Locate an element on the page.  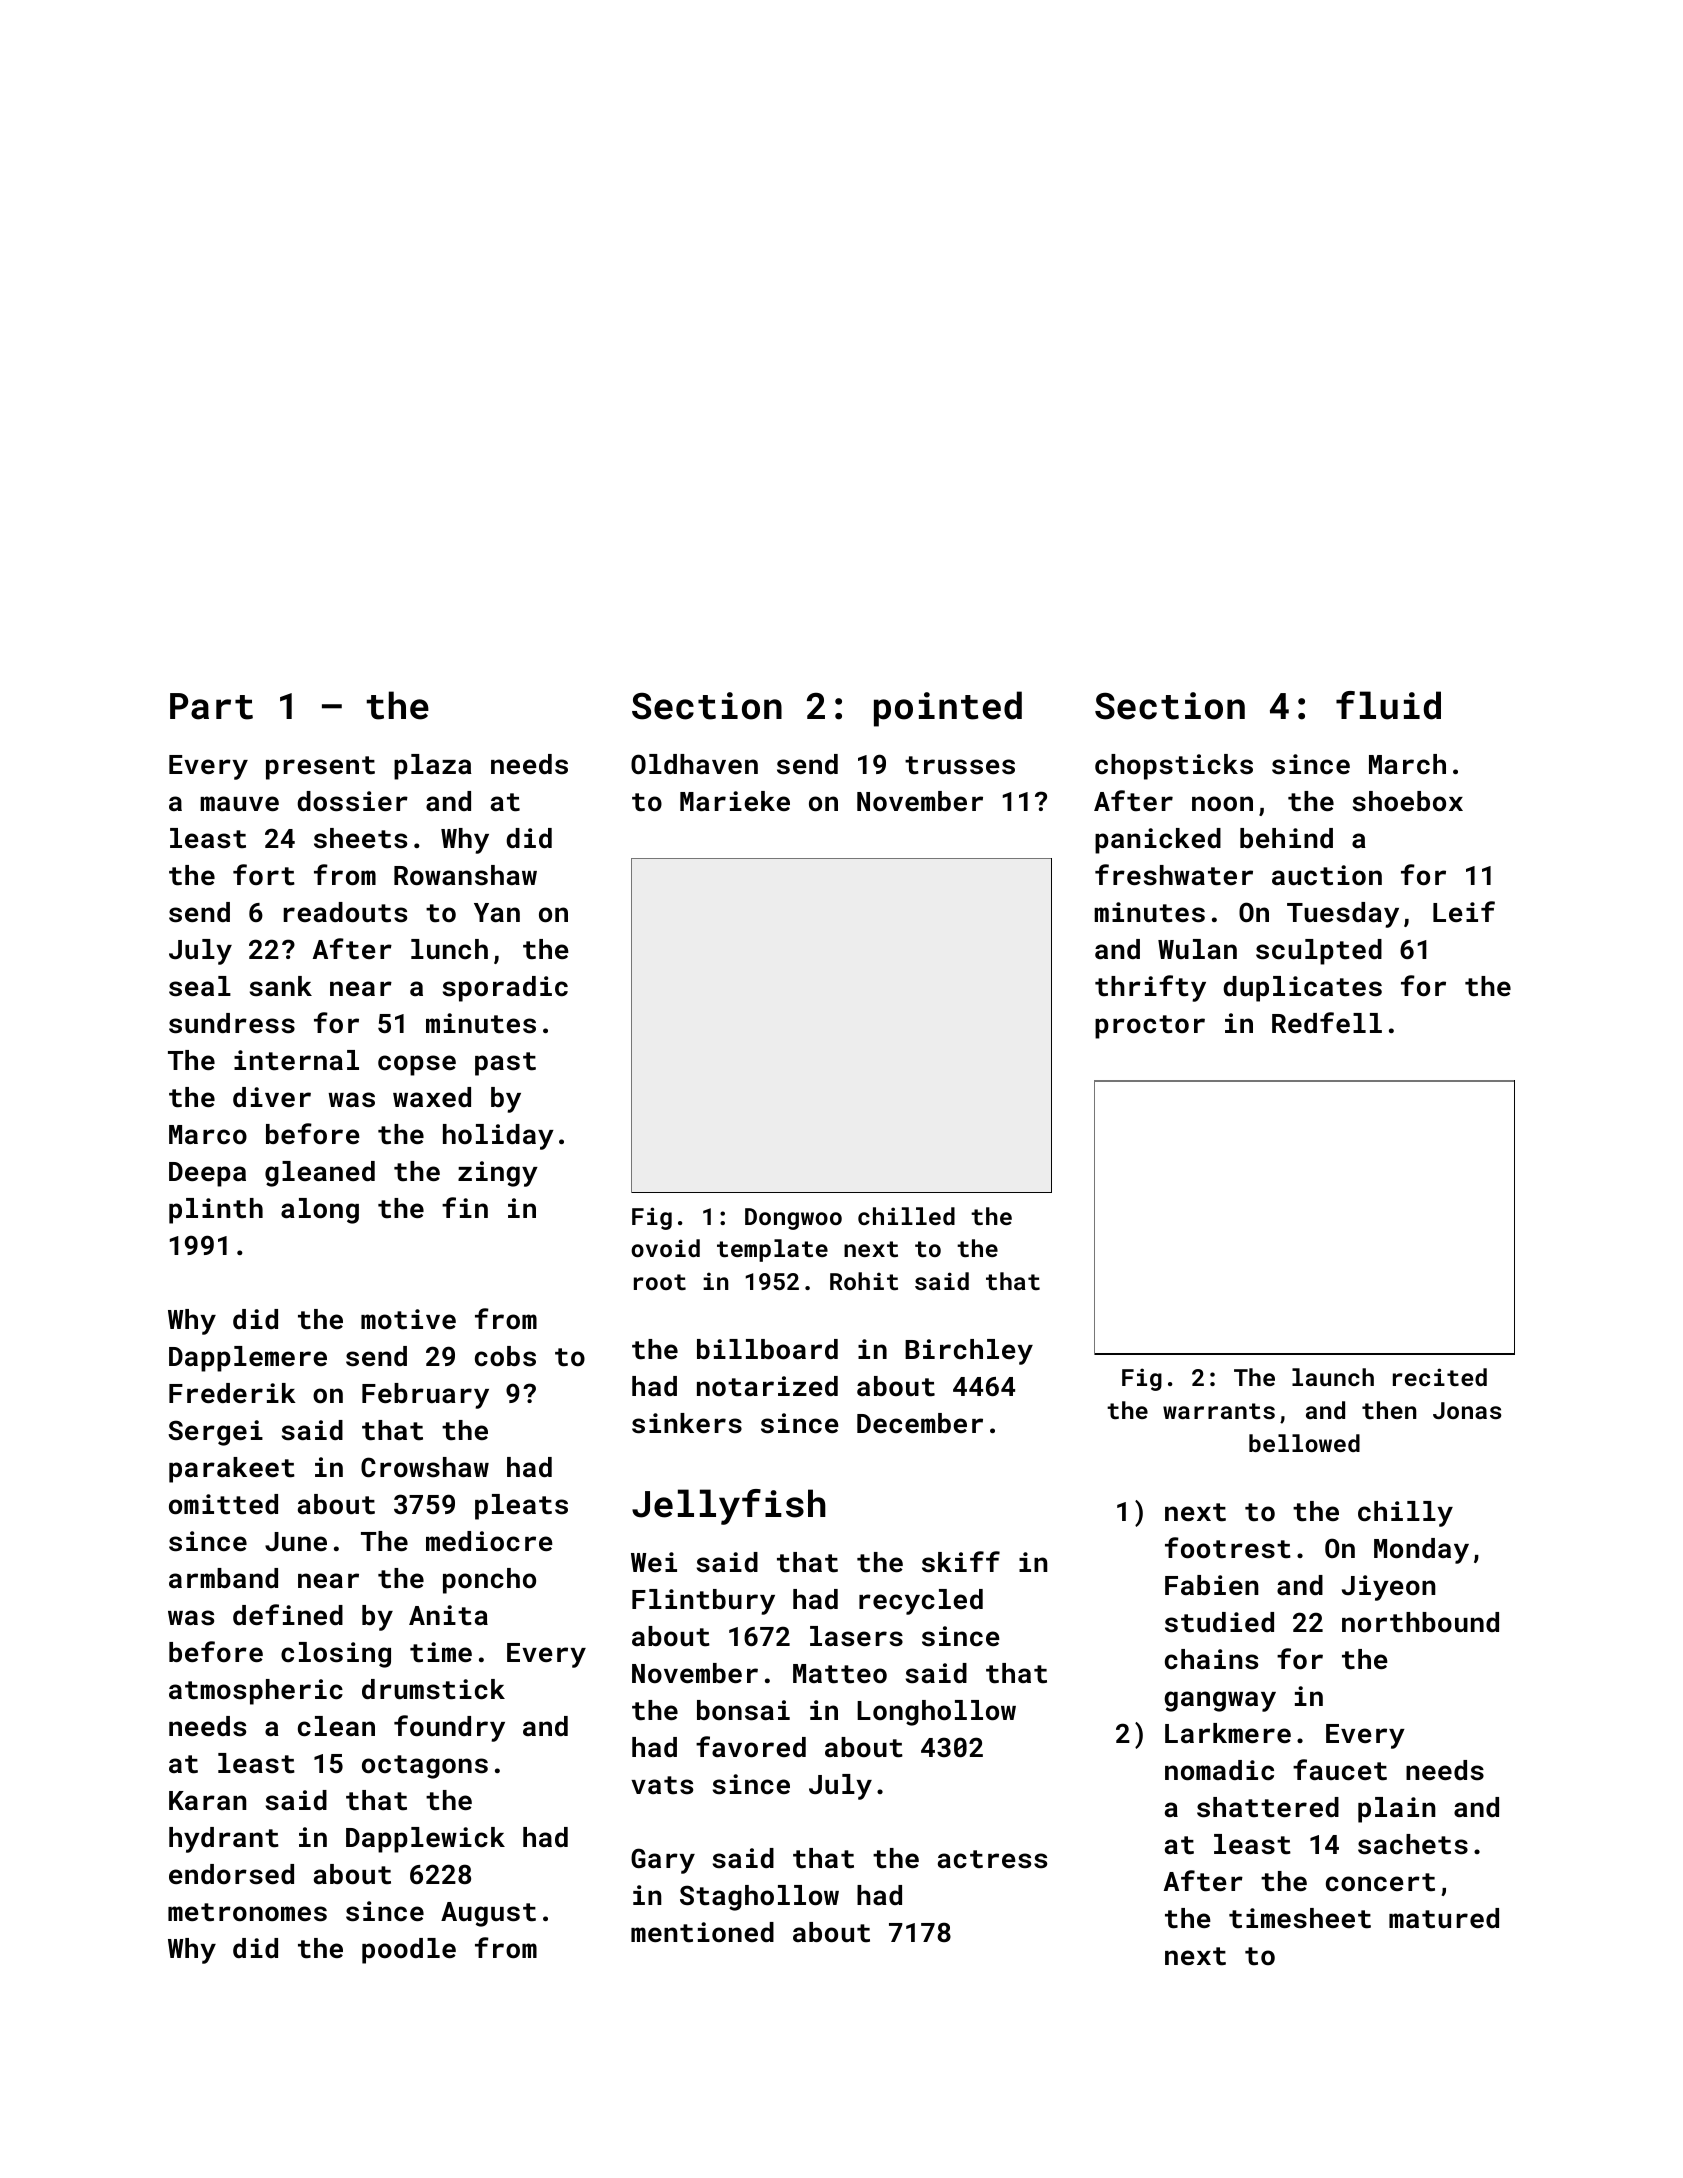
December is located at coordinates (920, 1423).
